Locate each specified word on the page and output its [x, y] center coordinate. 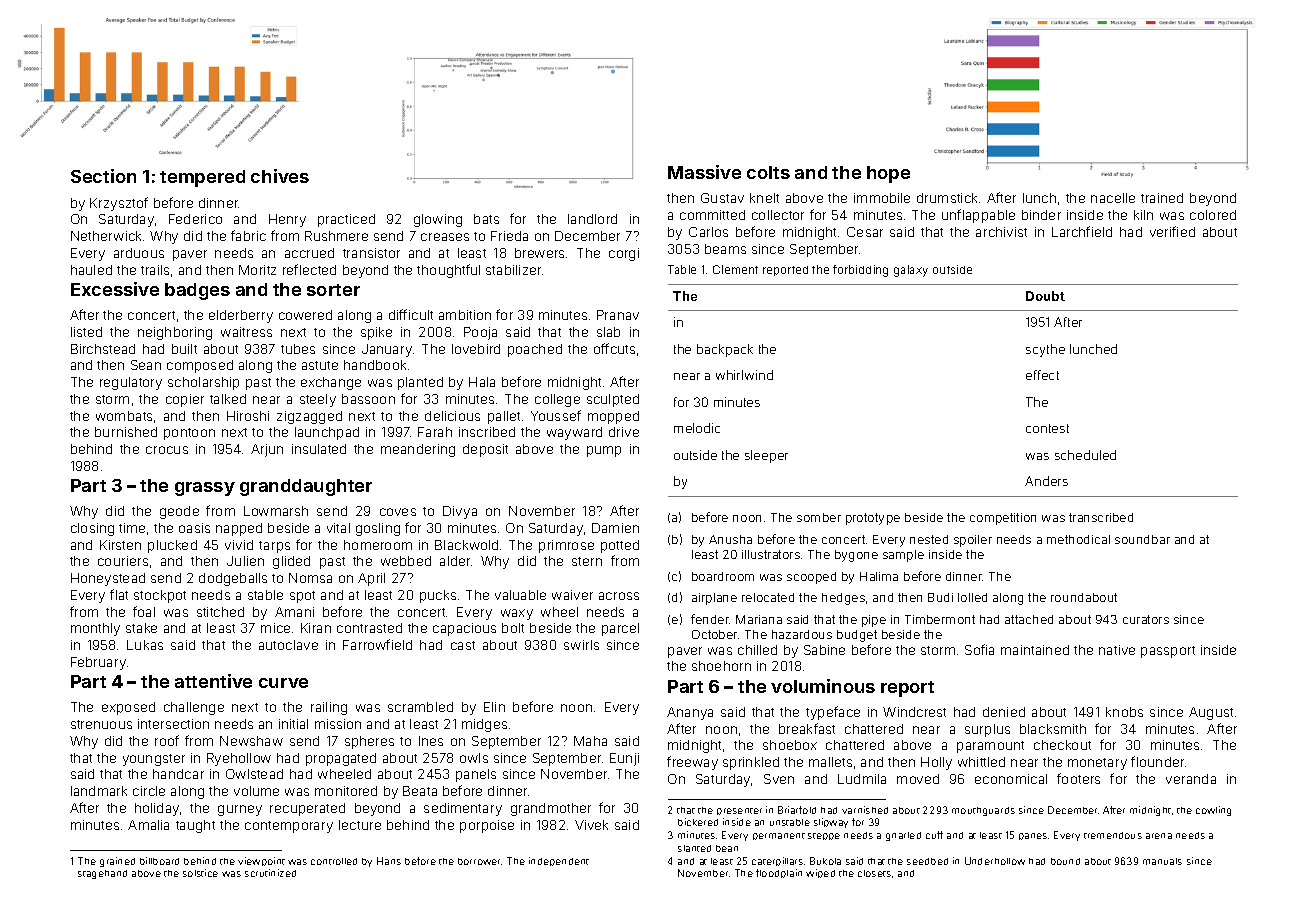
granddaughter [306, 487]
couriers [123, 561]
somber [819, 517]
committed [712, 215]
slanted [694, 848]
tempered [202, 178]
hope [888, 174]
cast [463, 645]
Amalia [148, 825]
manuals [1162, 861]
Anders [1046, 481]
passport [1168, 652]
